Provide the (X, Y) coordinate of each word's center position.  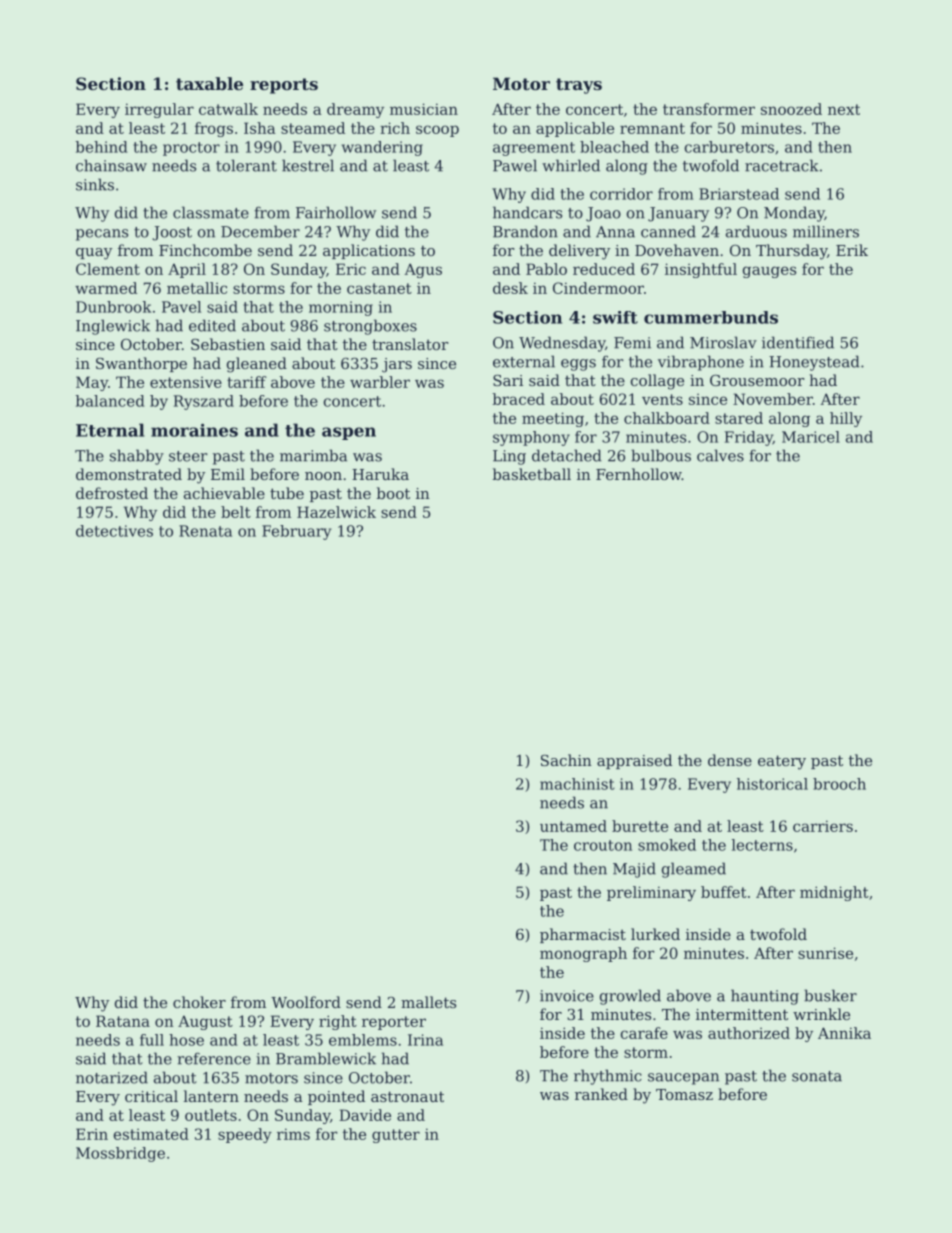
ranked (601, 1094)
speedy (245, 1135)
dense (730, 760)
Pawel (515, 165)
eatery (782, 762)
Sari (508, 380)
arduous (756, 231)
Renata (205, 531)
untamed (573, 826)
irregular (159, 110)
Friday (749, 438)
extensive (186, 382)
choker (199, 1002)
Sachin (566, 760)
